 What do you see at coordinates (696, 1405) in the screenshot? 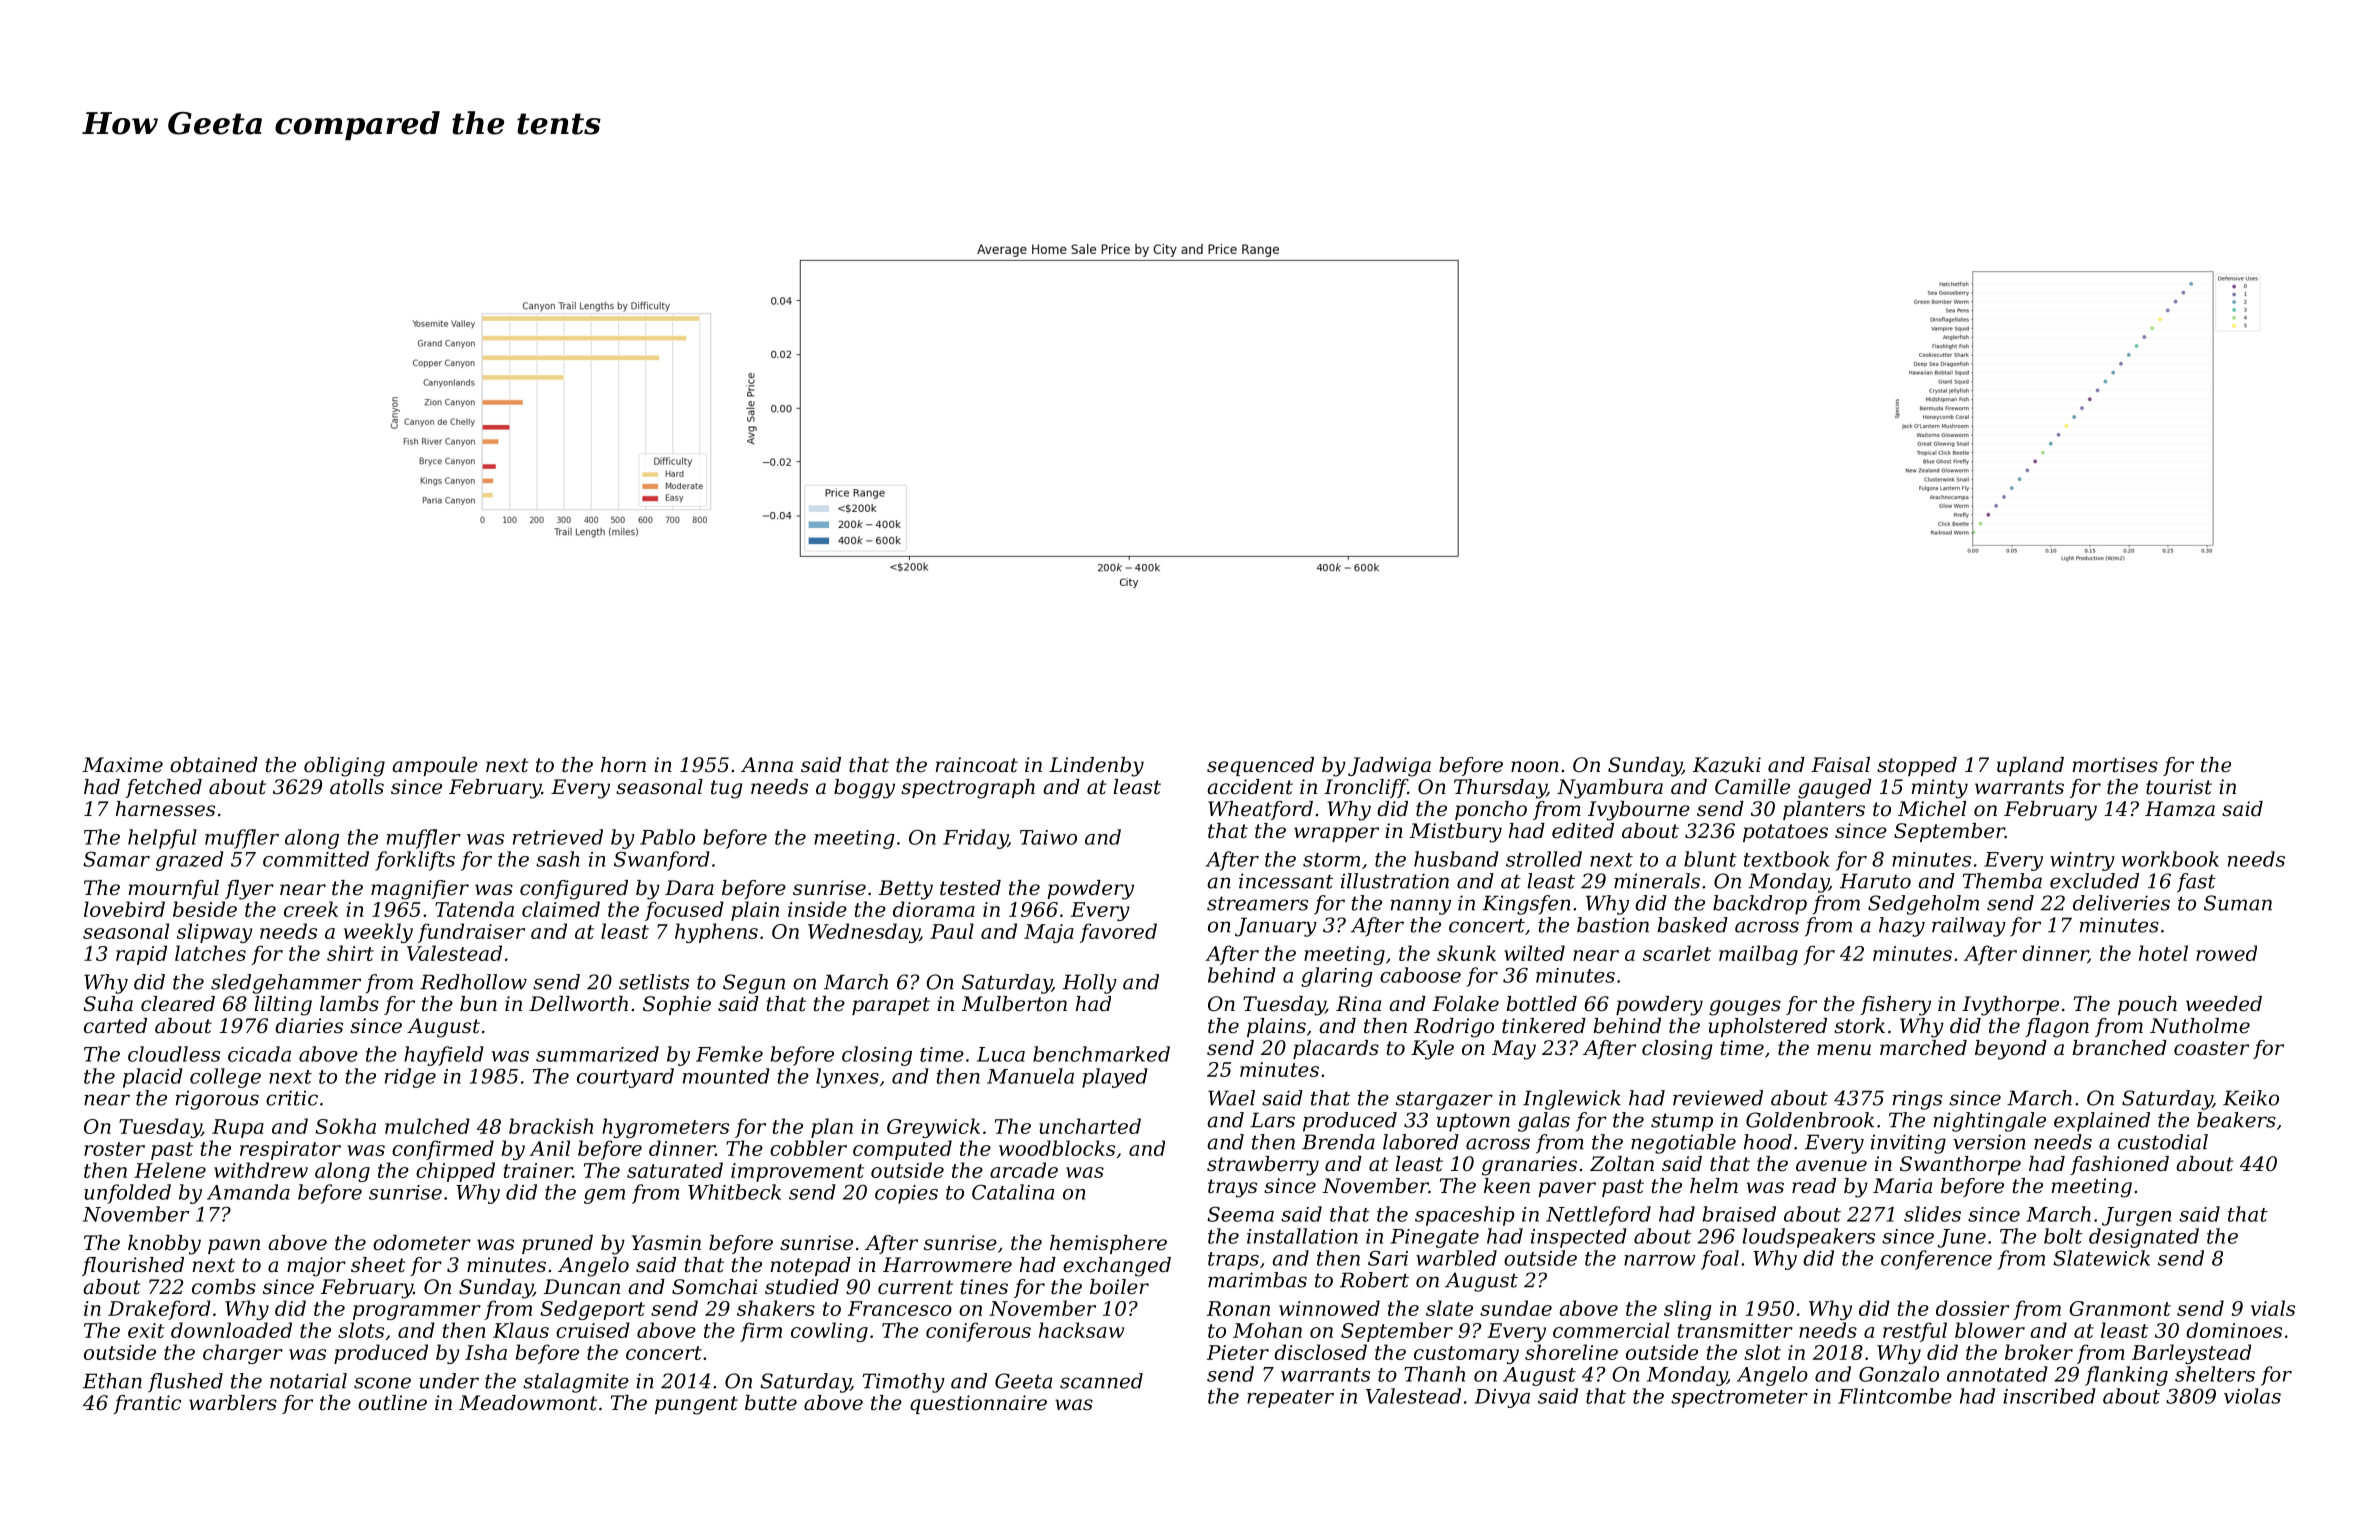
I see `pungent` at bounding box center [696, 1405].
